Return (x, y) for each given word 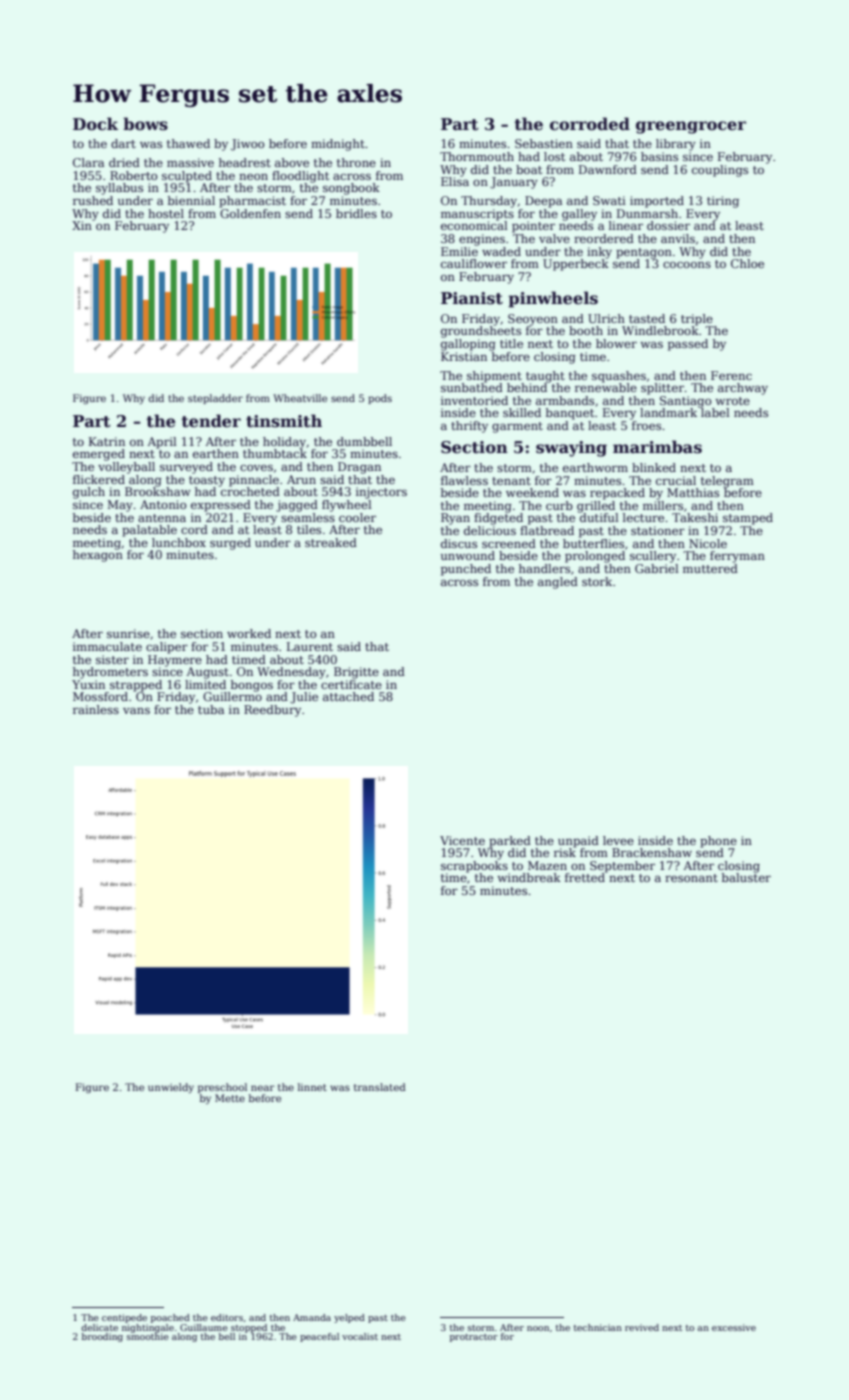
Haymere (175, 661)
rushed (93, 200)
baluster (746, 877)
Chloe (747, 263)
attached (348, 696)
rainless (96, 709)
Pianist (472, 298)
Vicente (462, 840)
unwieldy (171, 1088)
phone (718, 842)
